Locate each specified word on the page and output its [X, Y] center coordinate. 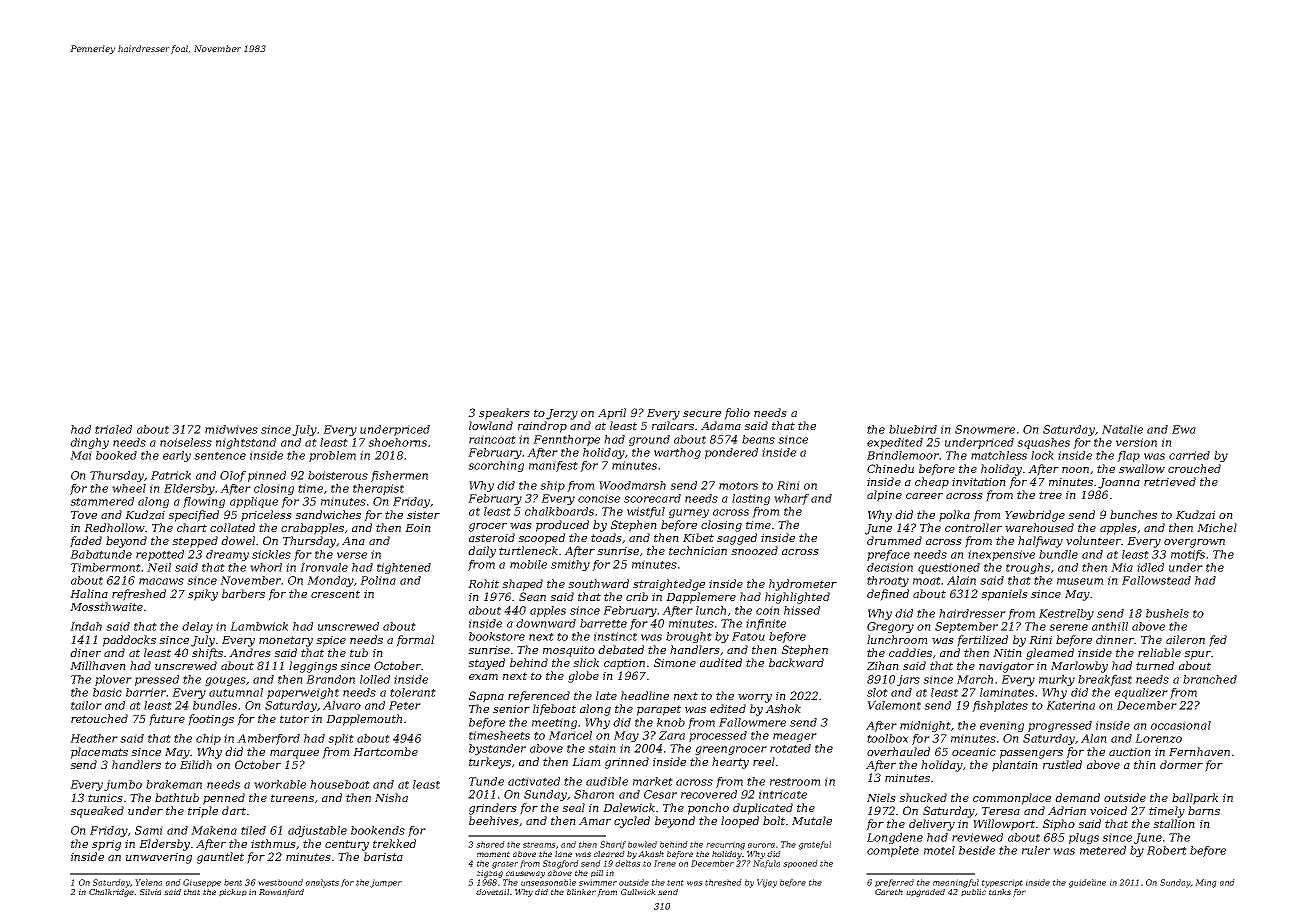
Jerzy [562, 414]
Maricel [570, 735]
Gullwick [638, 892]
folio [737, 414]
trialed [113, 429]
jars [908, 680]
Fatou [748, 636]
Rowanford [281, 893]
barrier [146, 692]
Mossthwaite [106, 606]
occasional [1181, 725]
